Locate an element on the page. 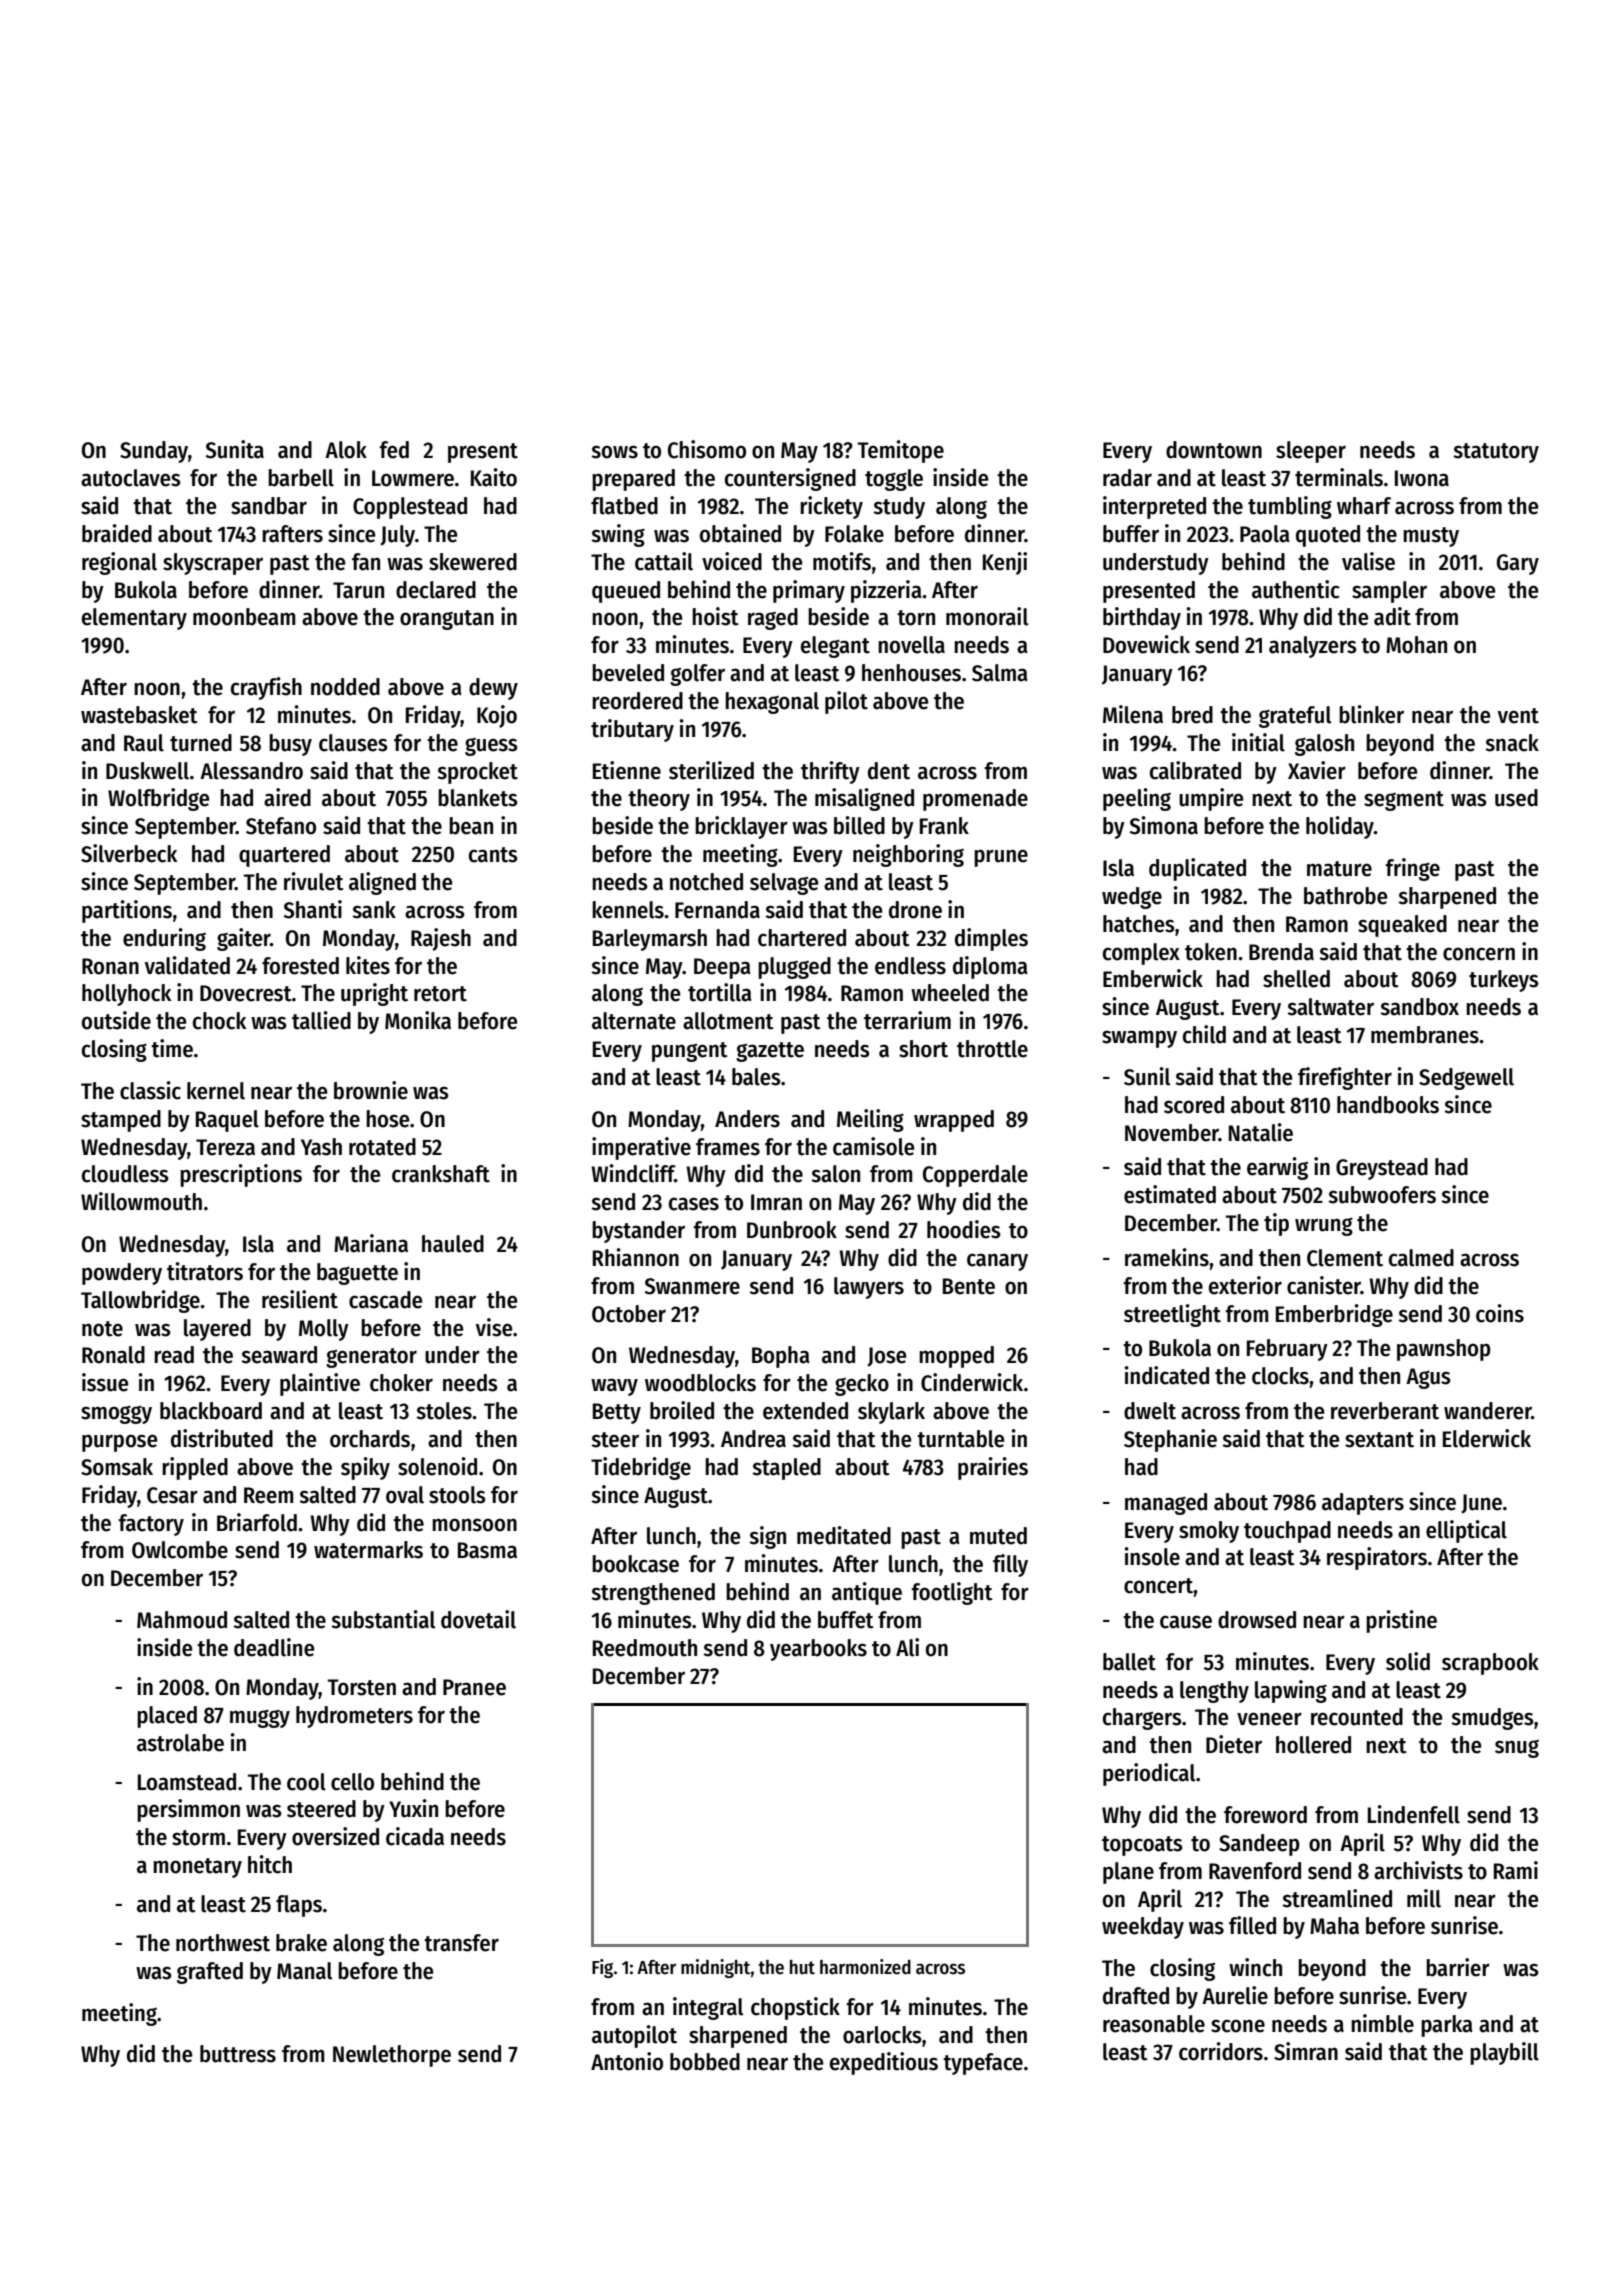 The height and width of the document is (2292, 1620). selvage is located at coordinates (784, 884).
